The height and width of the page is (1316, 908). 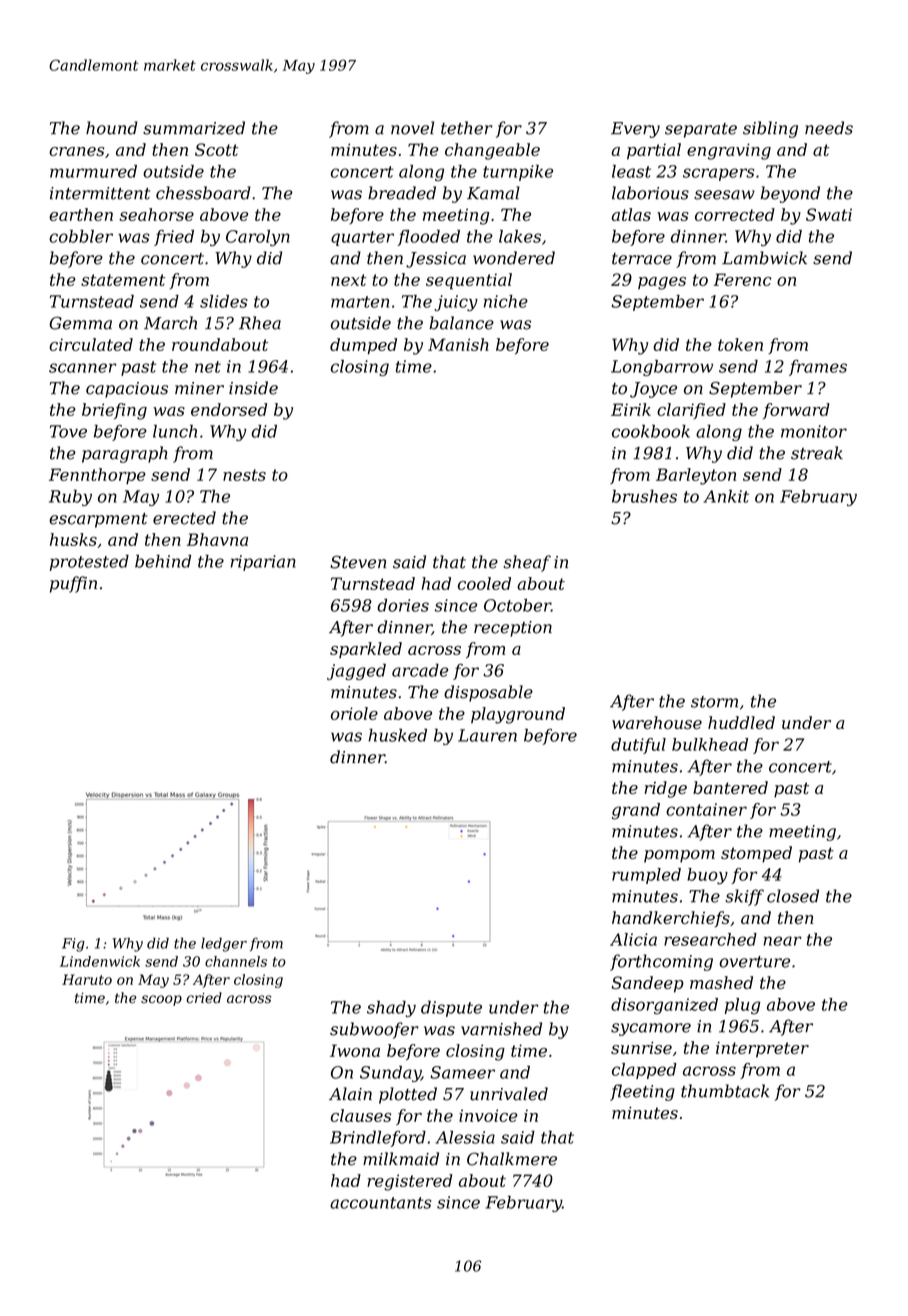 What do you see at coordinates (633, 939) in the page?
I see `Alicia` at bounding box center [633, 939].
